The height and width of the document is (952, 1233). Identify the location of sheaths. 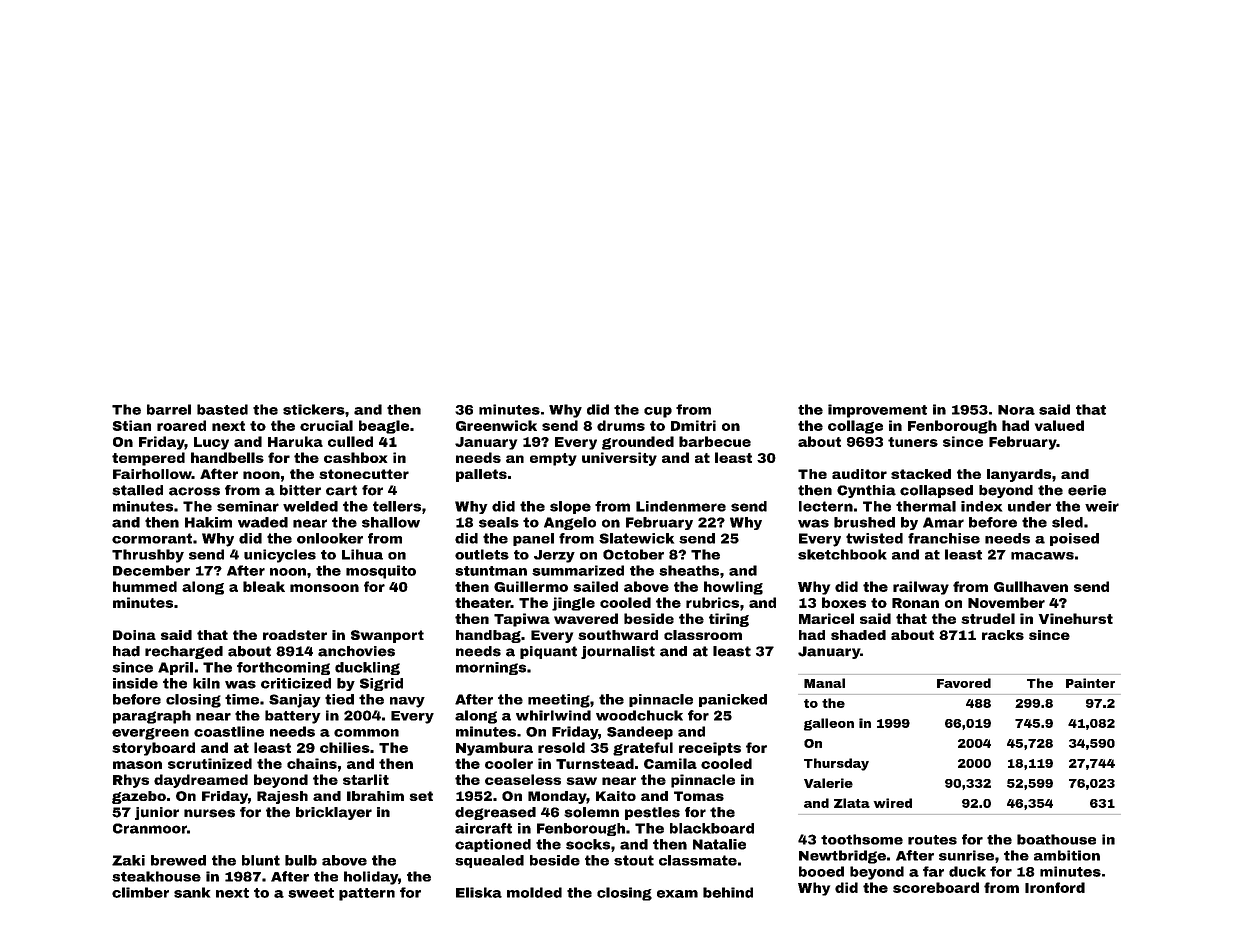
(689, 570).
